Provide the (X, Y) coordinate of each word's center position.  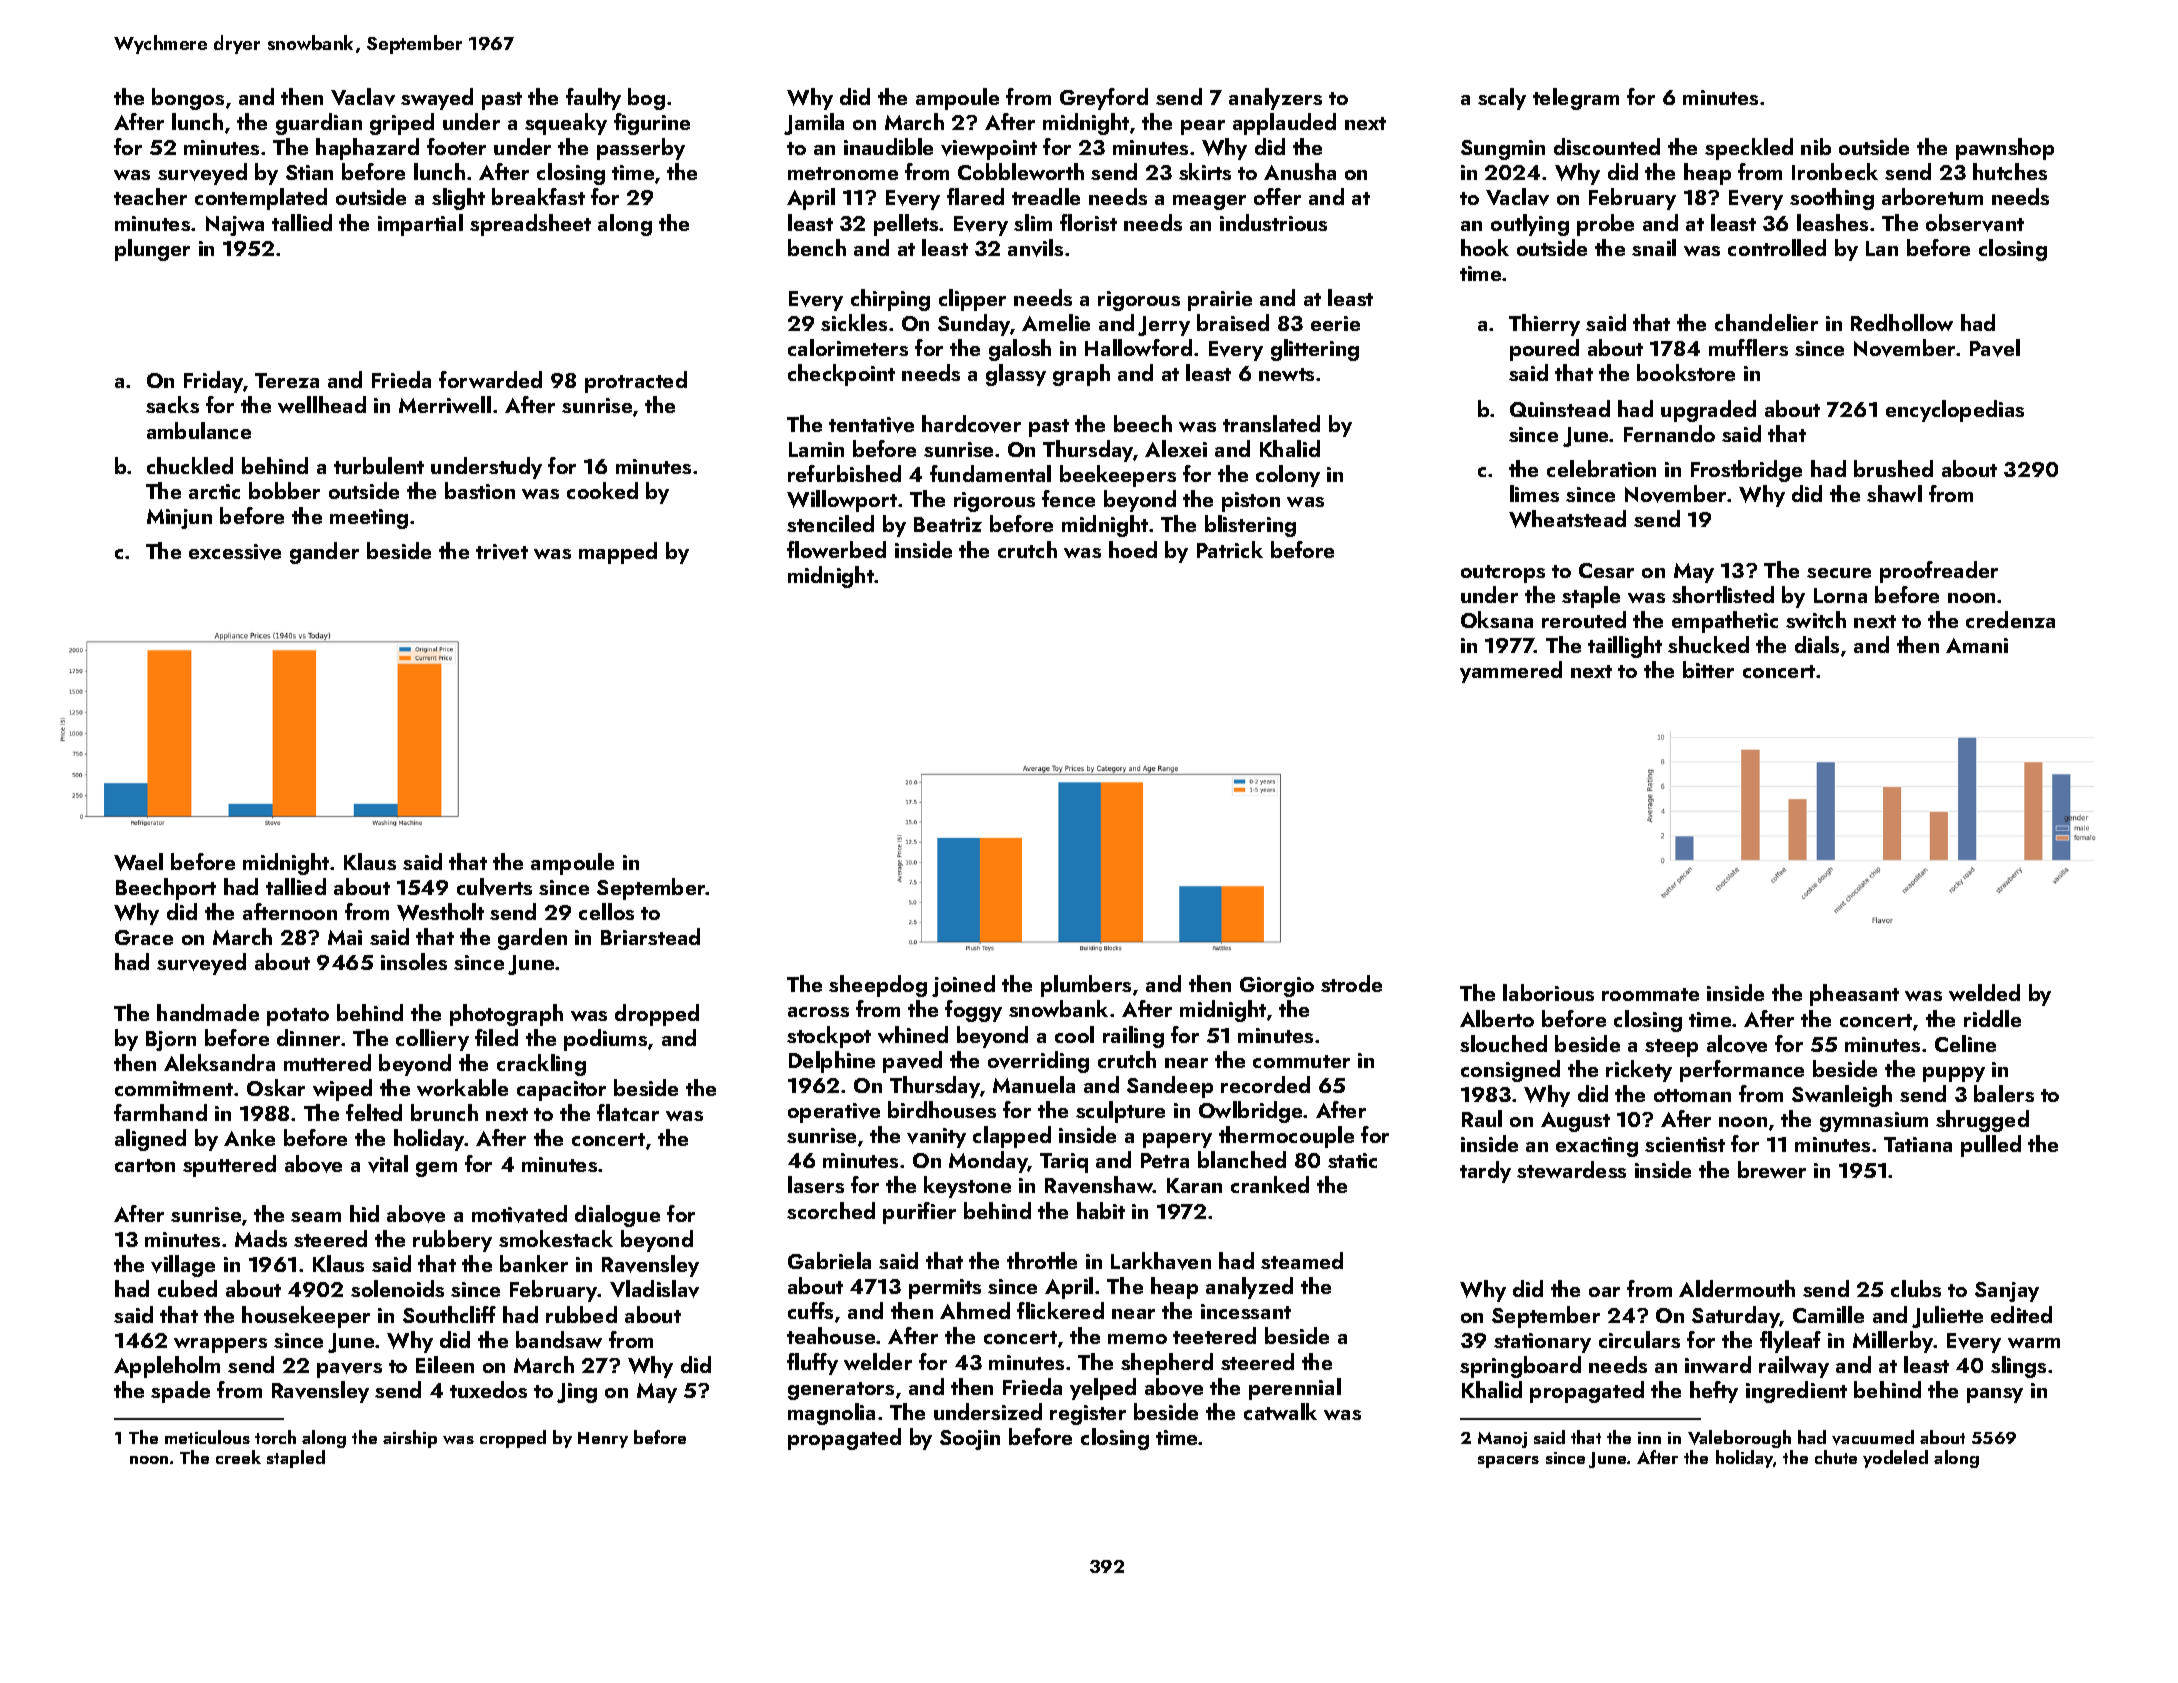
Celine (1965, 1043)
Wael (138, 862)
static (1352, 1160)
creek (238, 1457)
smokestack (556, 1238)
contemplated (261, 199)
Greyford (1104, 99)
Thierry (1544, 325)
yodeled (1895, 1459)
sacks (172, 404)
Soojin (970, 1440)
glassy (1016, 375)
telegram (1576, 99)
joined (963, 986)
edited (2021, 1314)
